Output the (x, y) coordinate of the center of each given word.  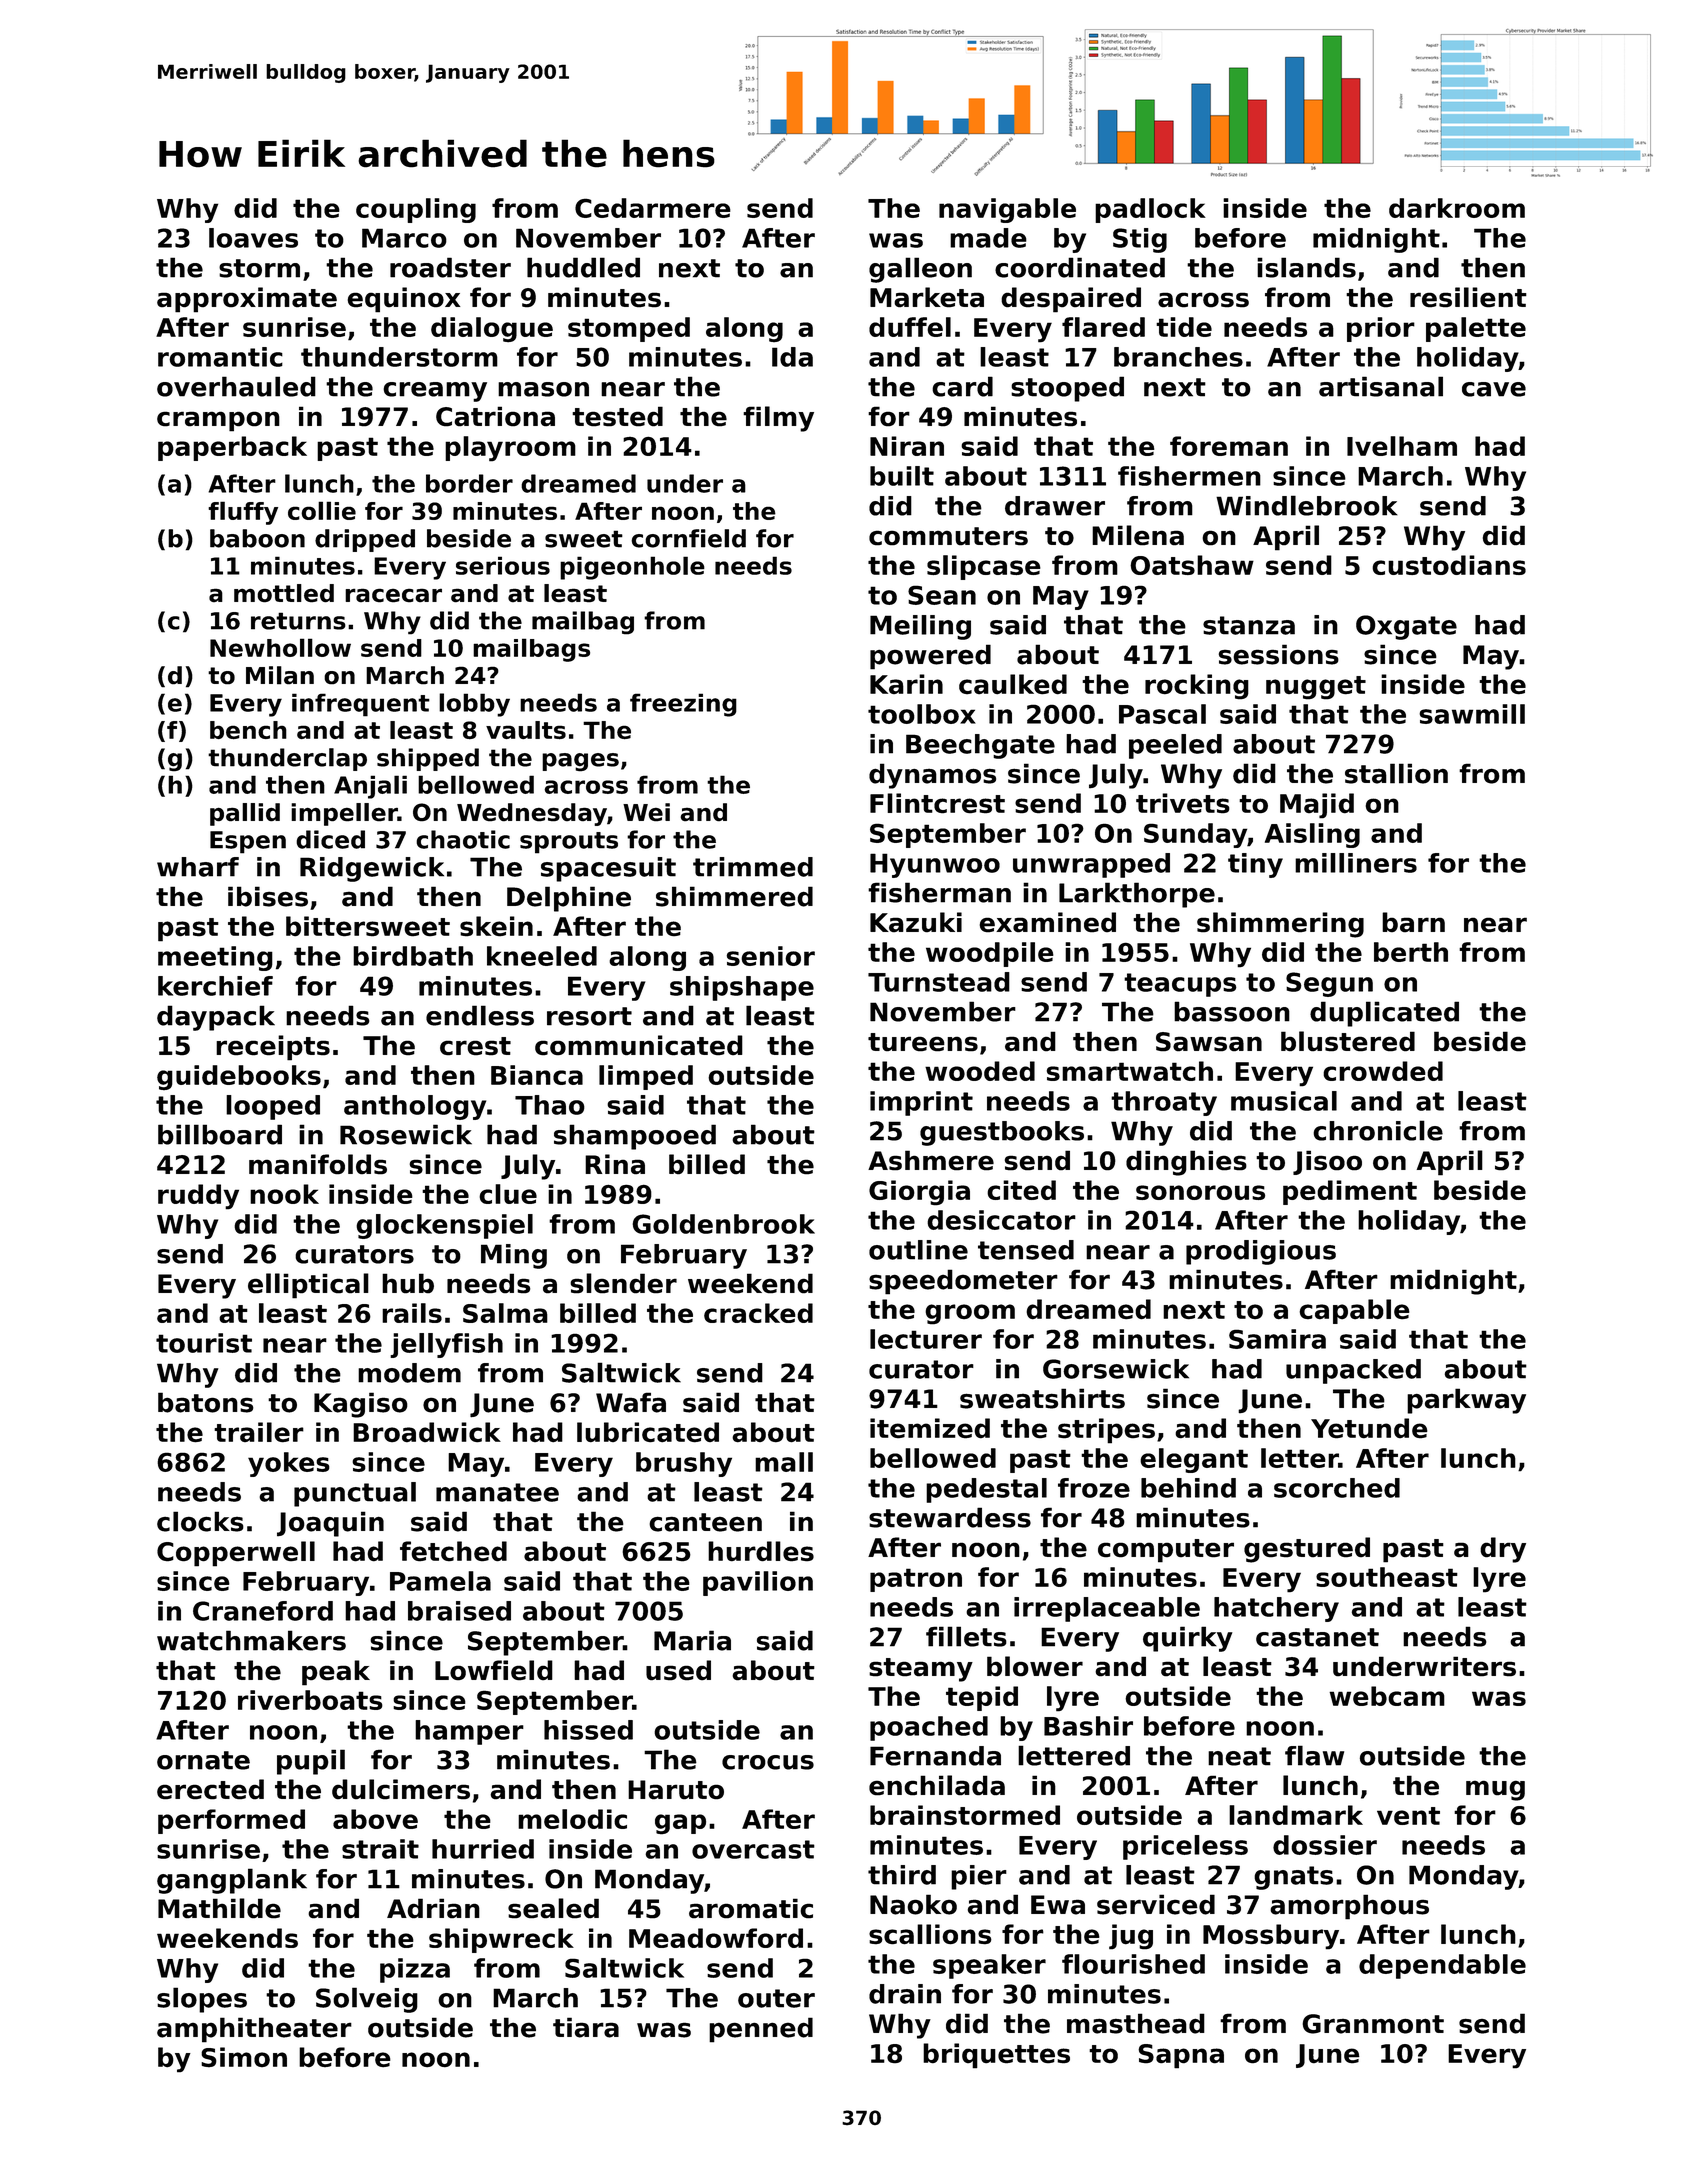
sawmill (1472, 714)
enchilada (937, 1785)
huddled (583, 267)
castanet (1317, 1637)
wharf (198, 867)
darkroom (1457, 208)
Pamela (440, 1581)
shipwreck (501, 1940)
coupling (416, 210)
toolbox (922, 714)
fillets (966, 1636)
